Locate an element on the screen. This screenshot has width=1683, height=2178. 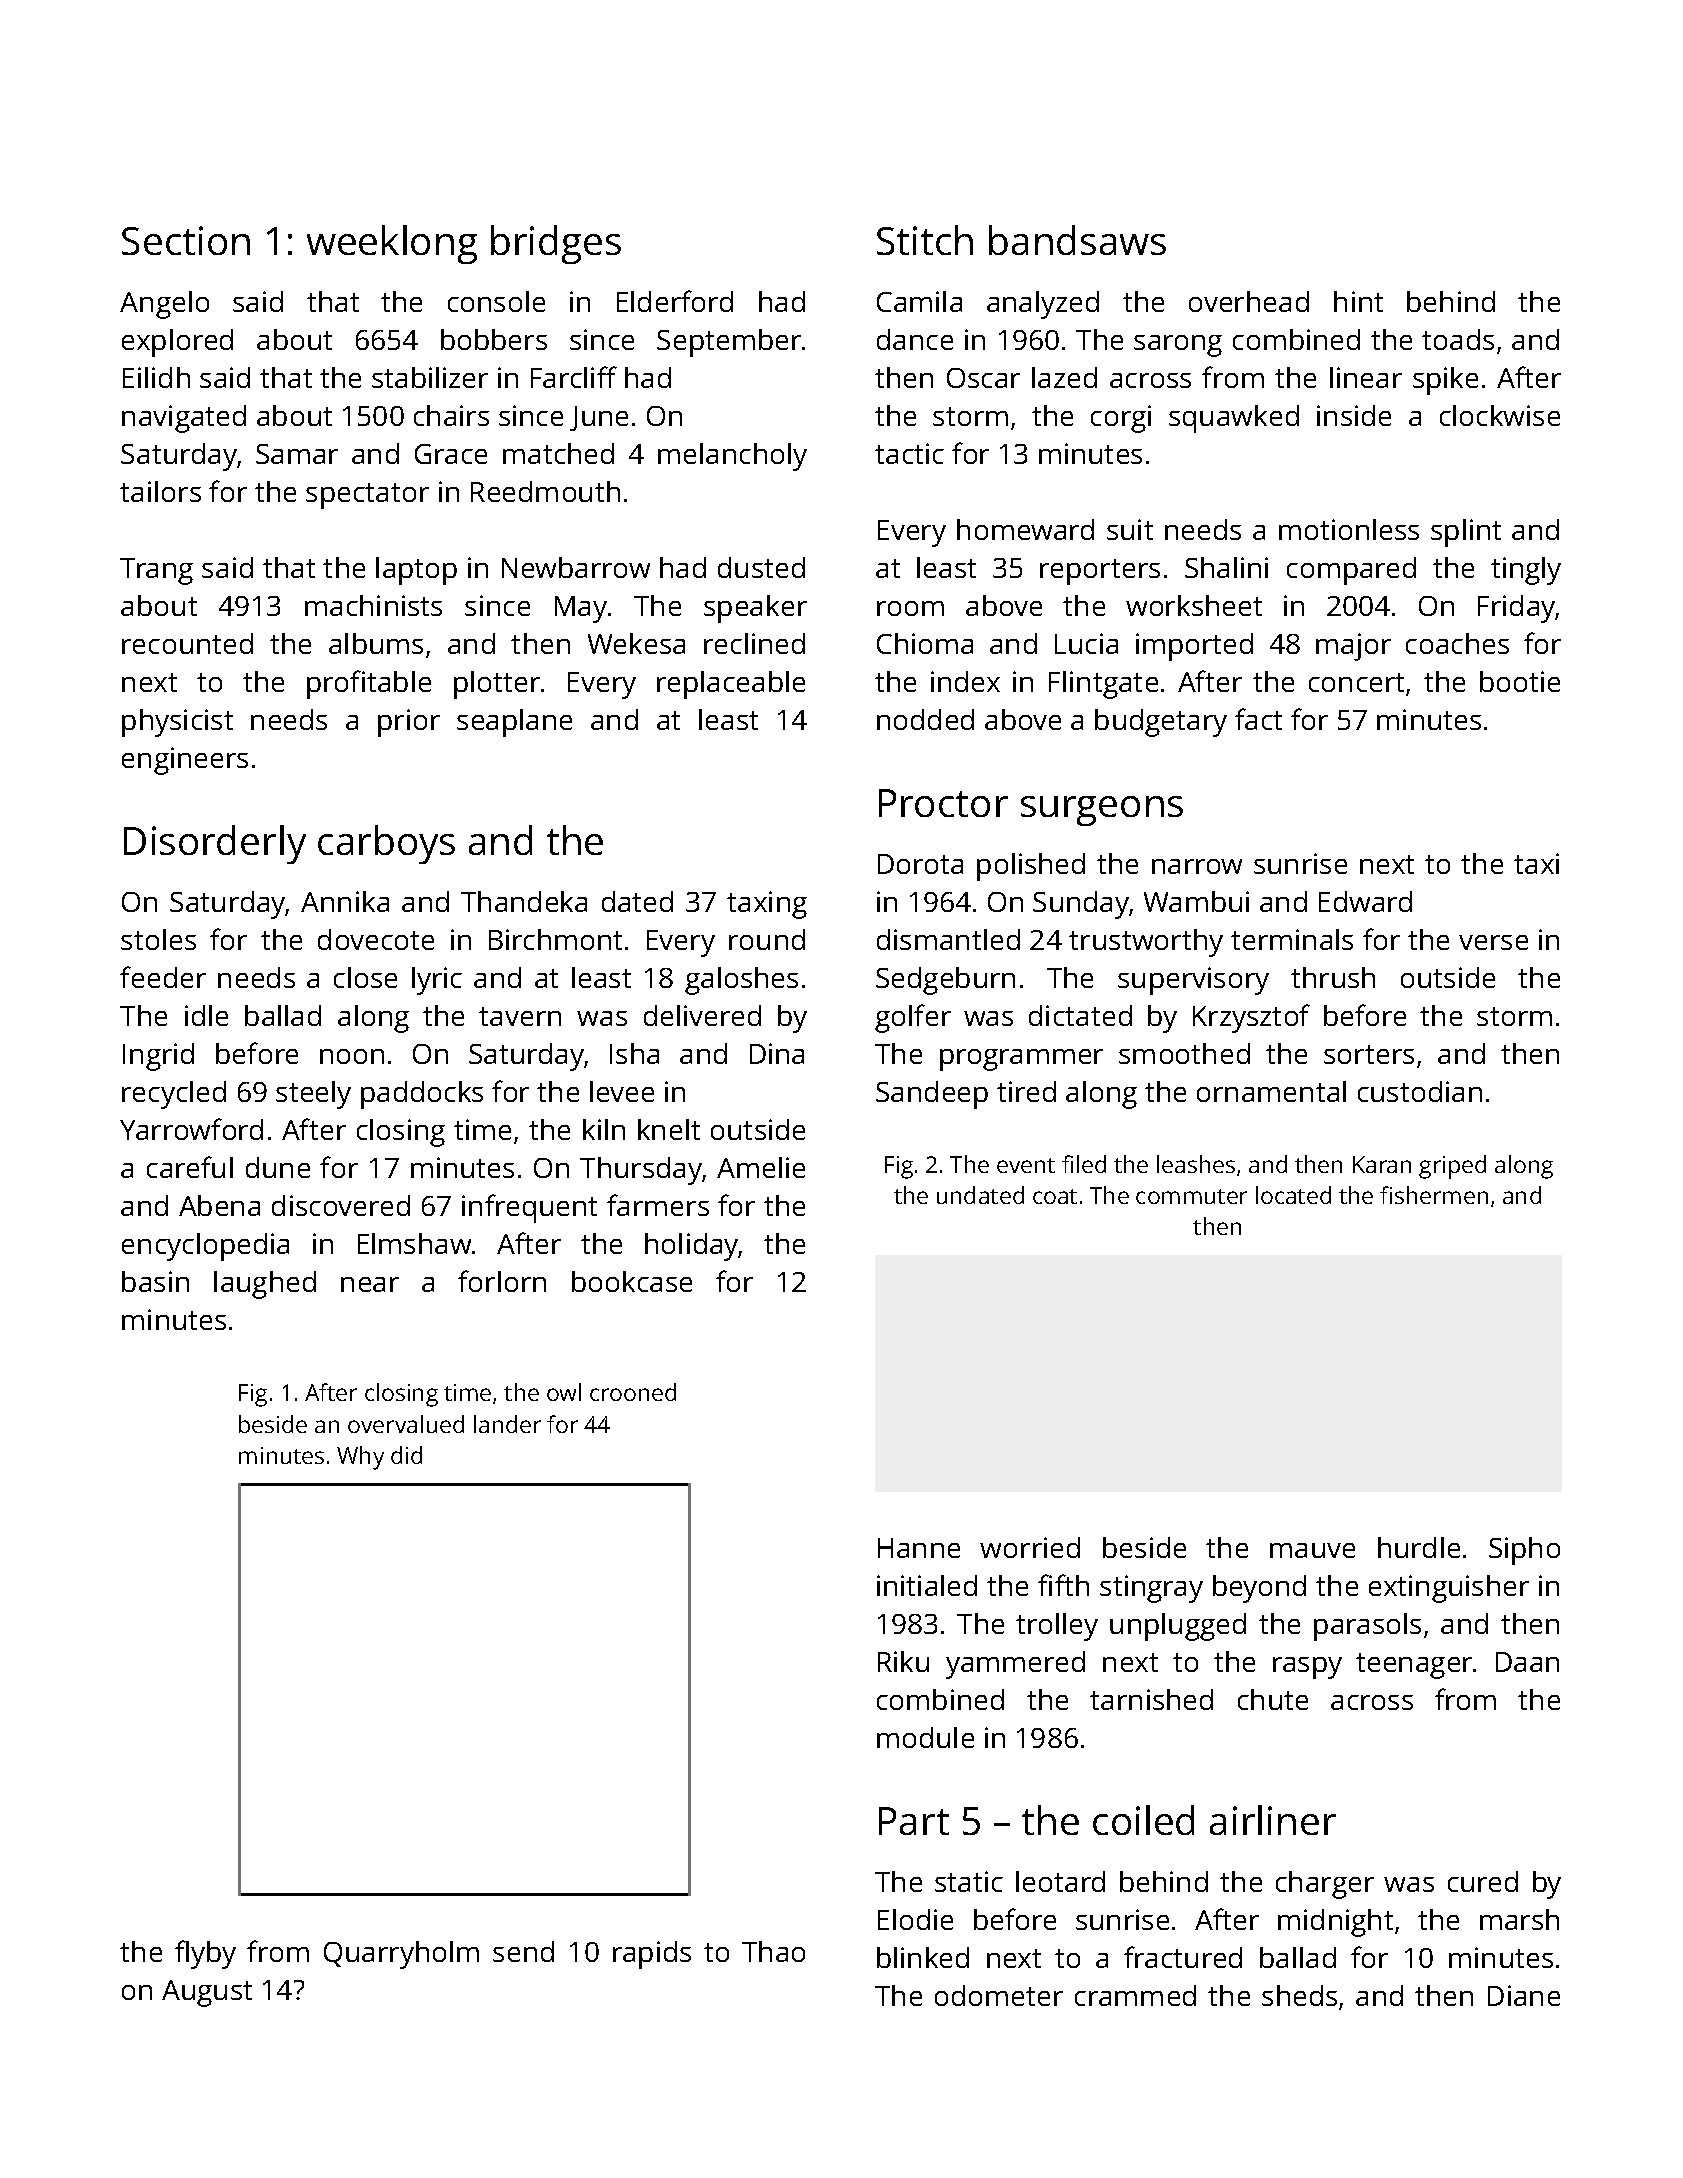
mauve is located at coordinates (1312, 1550).
